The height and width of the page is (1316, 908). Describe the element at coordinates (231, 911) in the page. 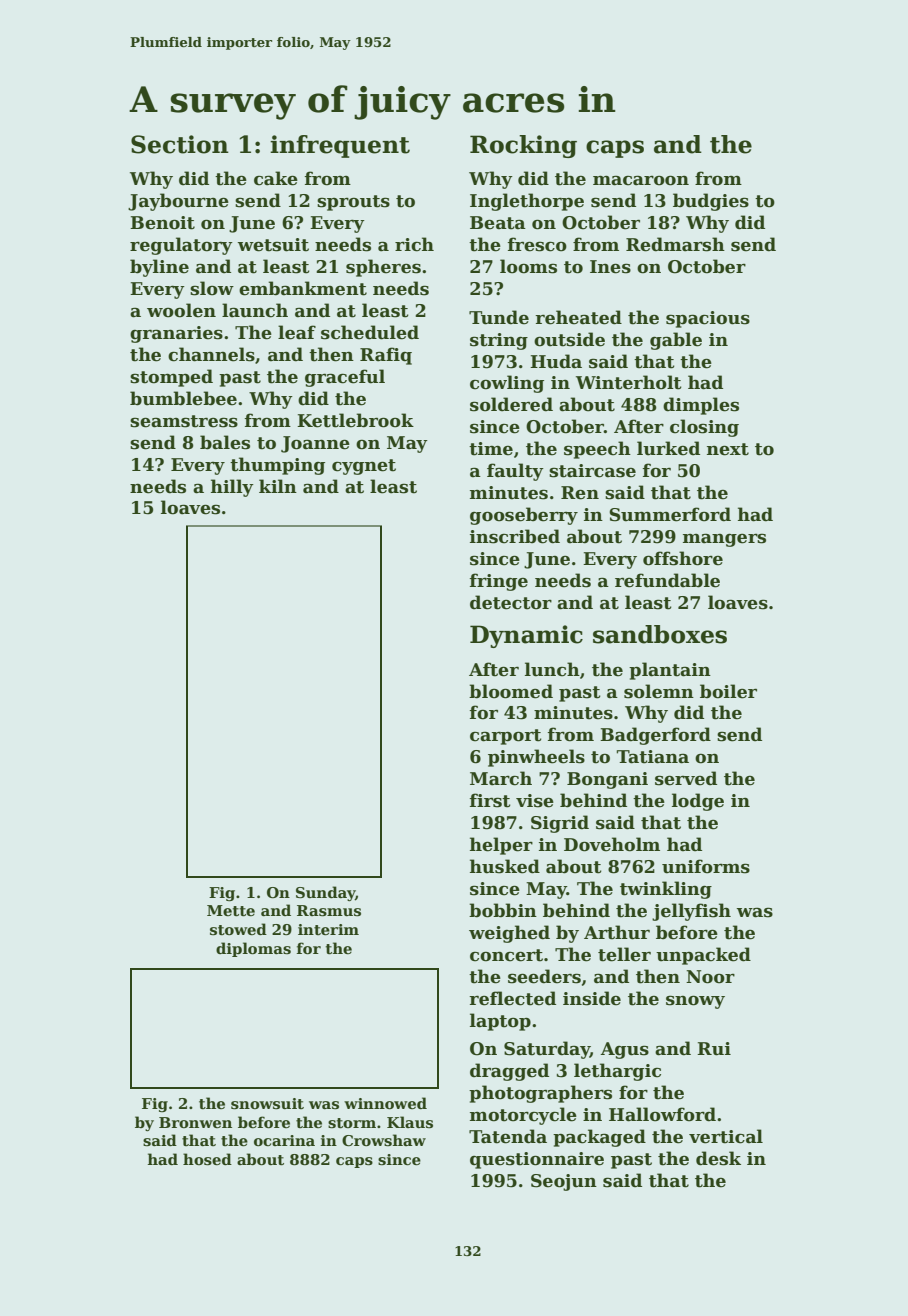

I see `Mette` at that location.
